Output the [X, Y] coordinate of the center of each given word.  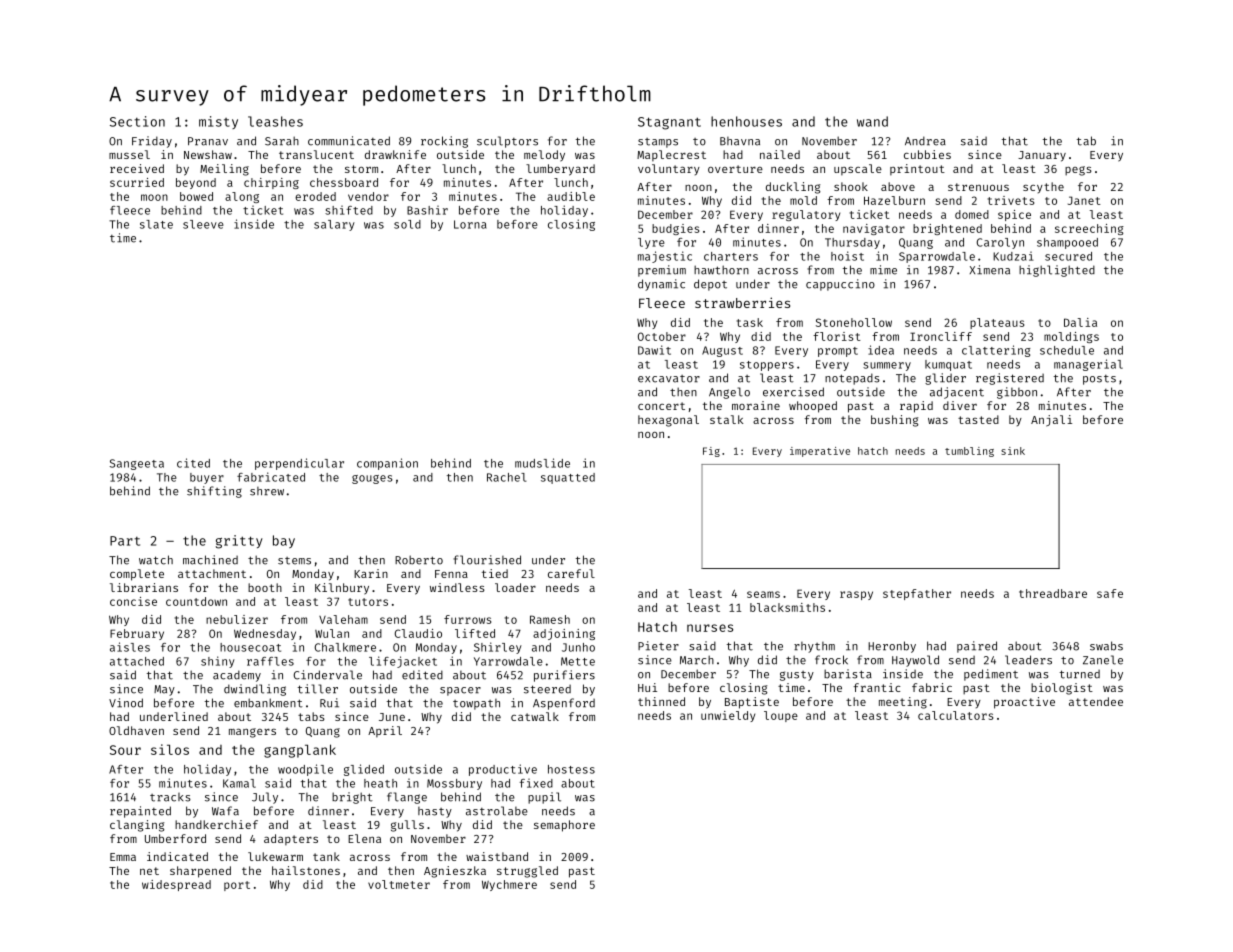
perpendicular [299, 464]
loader [515, 587]
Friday [152, 142]
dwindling [255, 690]
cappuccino [840, 285]
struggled [527, 872]
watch [156, 560]
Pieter [658, 646]
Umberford [175, 838]
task [750, 322]
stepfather [917, 594]
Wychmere [509, 885]
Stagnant [669, 123]
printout [917, 170]
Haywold [915, 661]
